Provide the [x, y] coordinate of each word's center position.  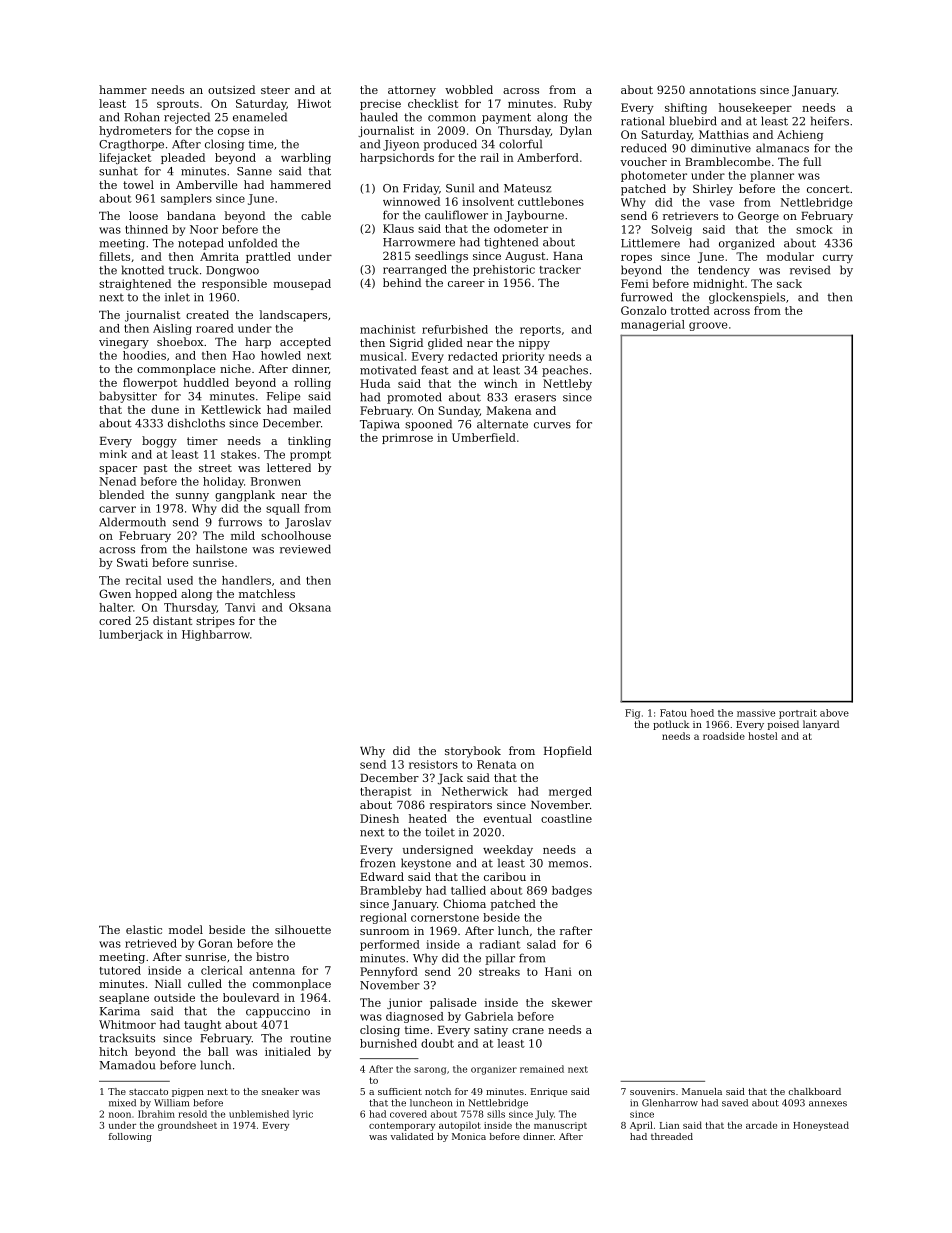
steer [275, 90]
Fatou [673, 713]
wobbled [469, 89]
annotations [722, 90]
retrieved [151, 943]
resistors [433, 764]
